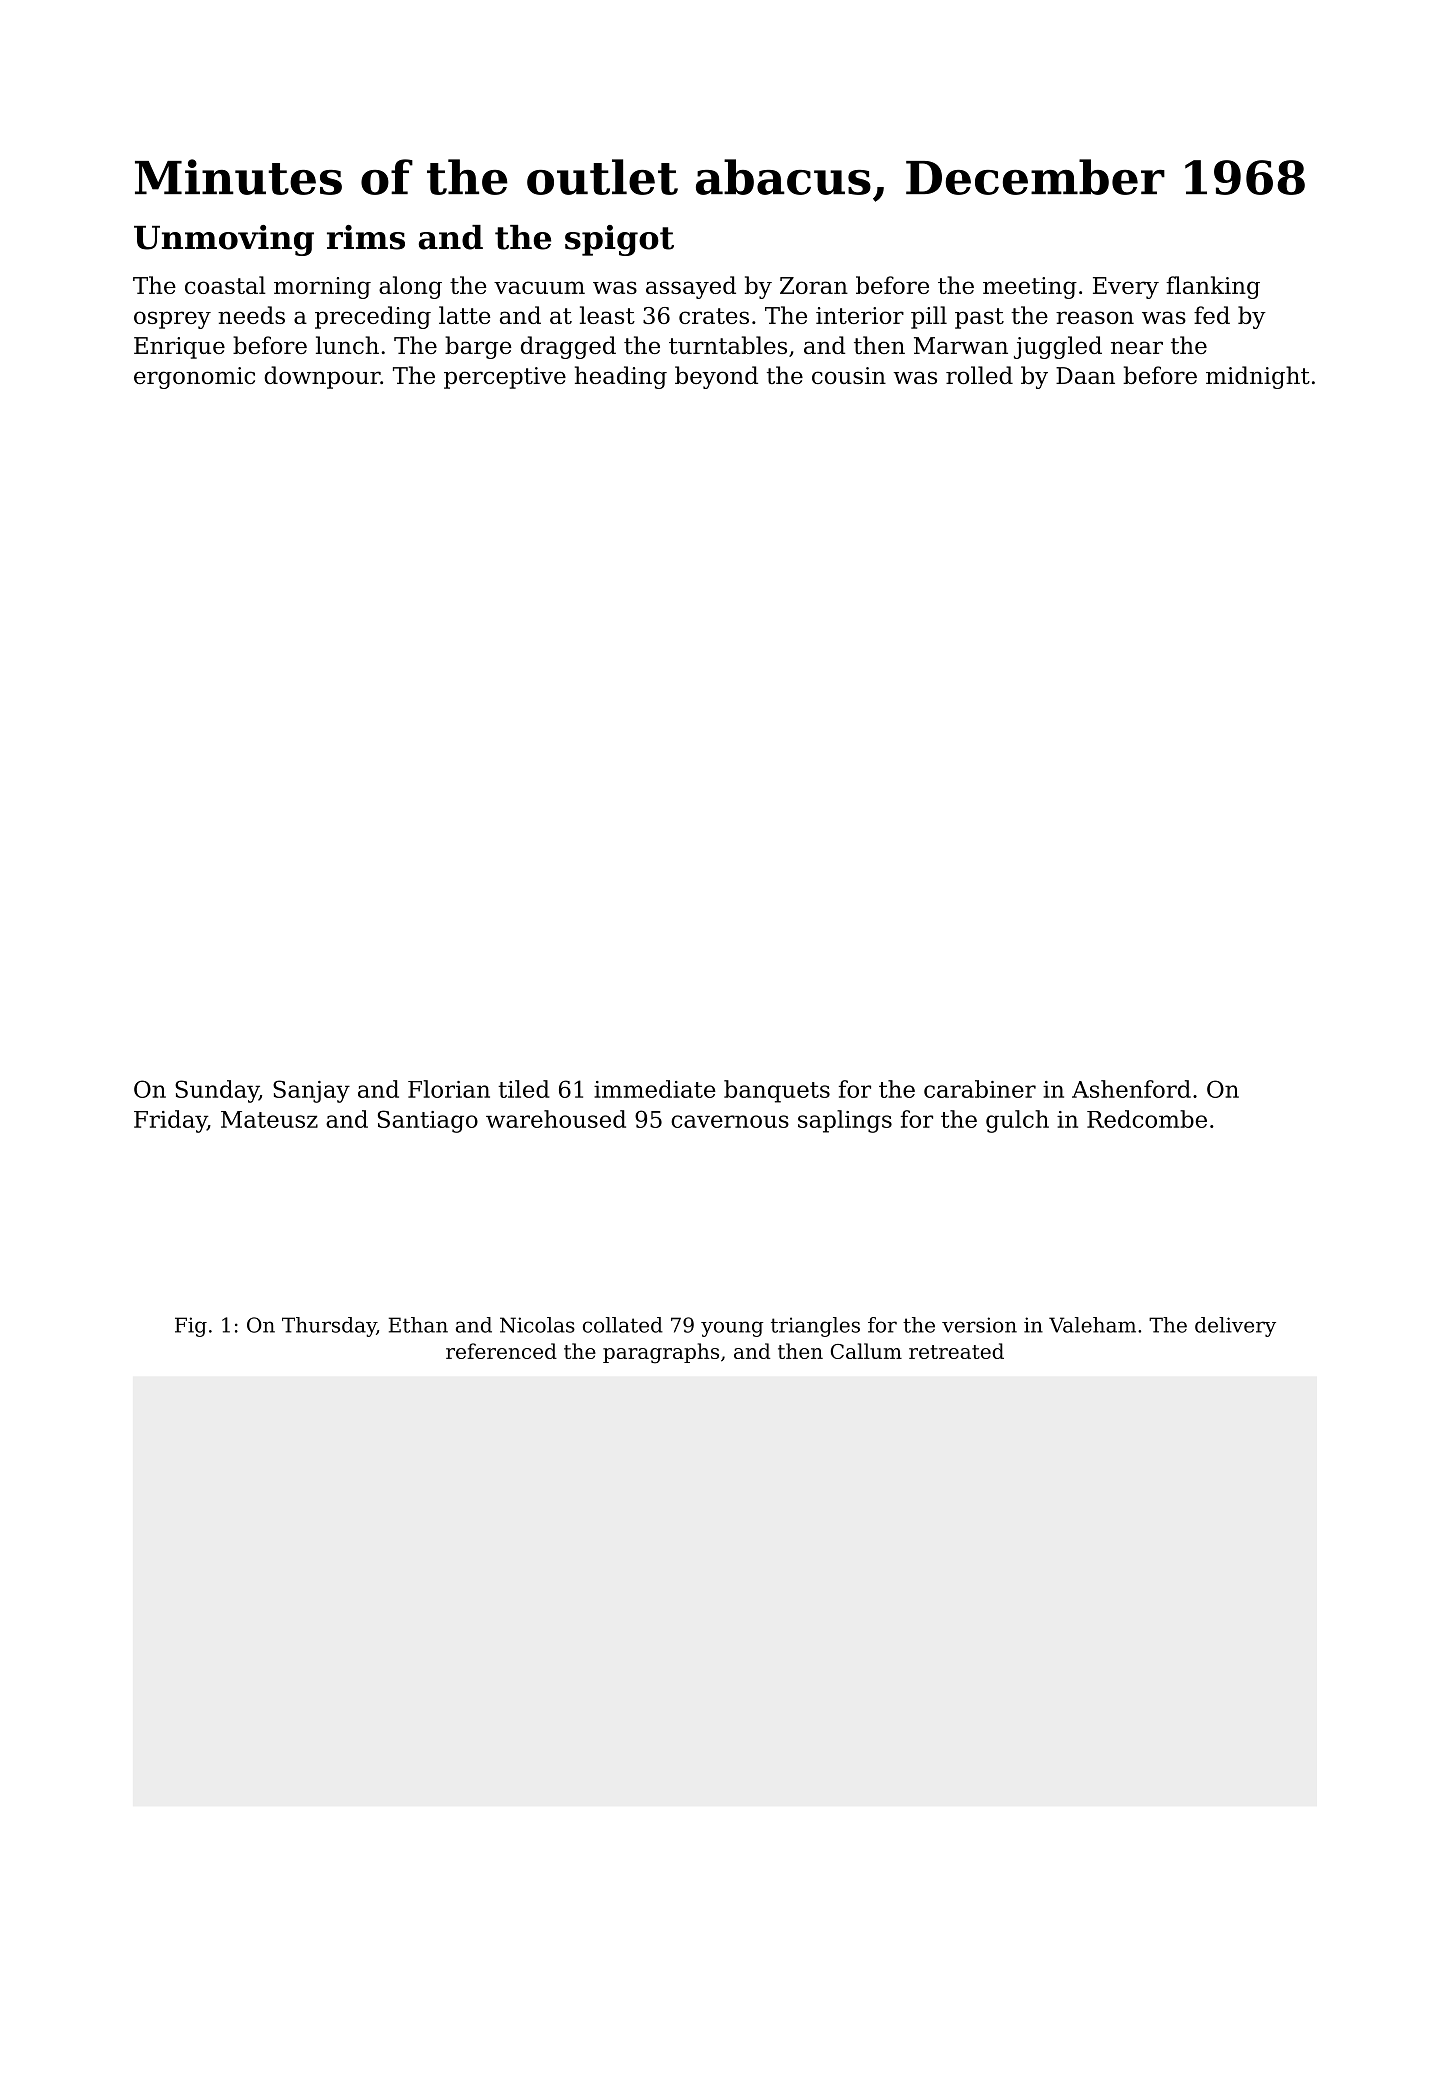 The width and height of the screenshot is (1450, 2100). What do you see at coordinates (505, 378) in the screenshot?
I see `perceptive` at bounding box center [505, 378].
